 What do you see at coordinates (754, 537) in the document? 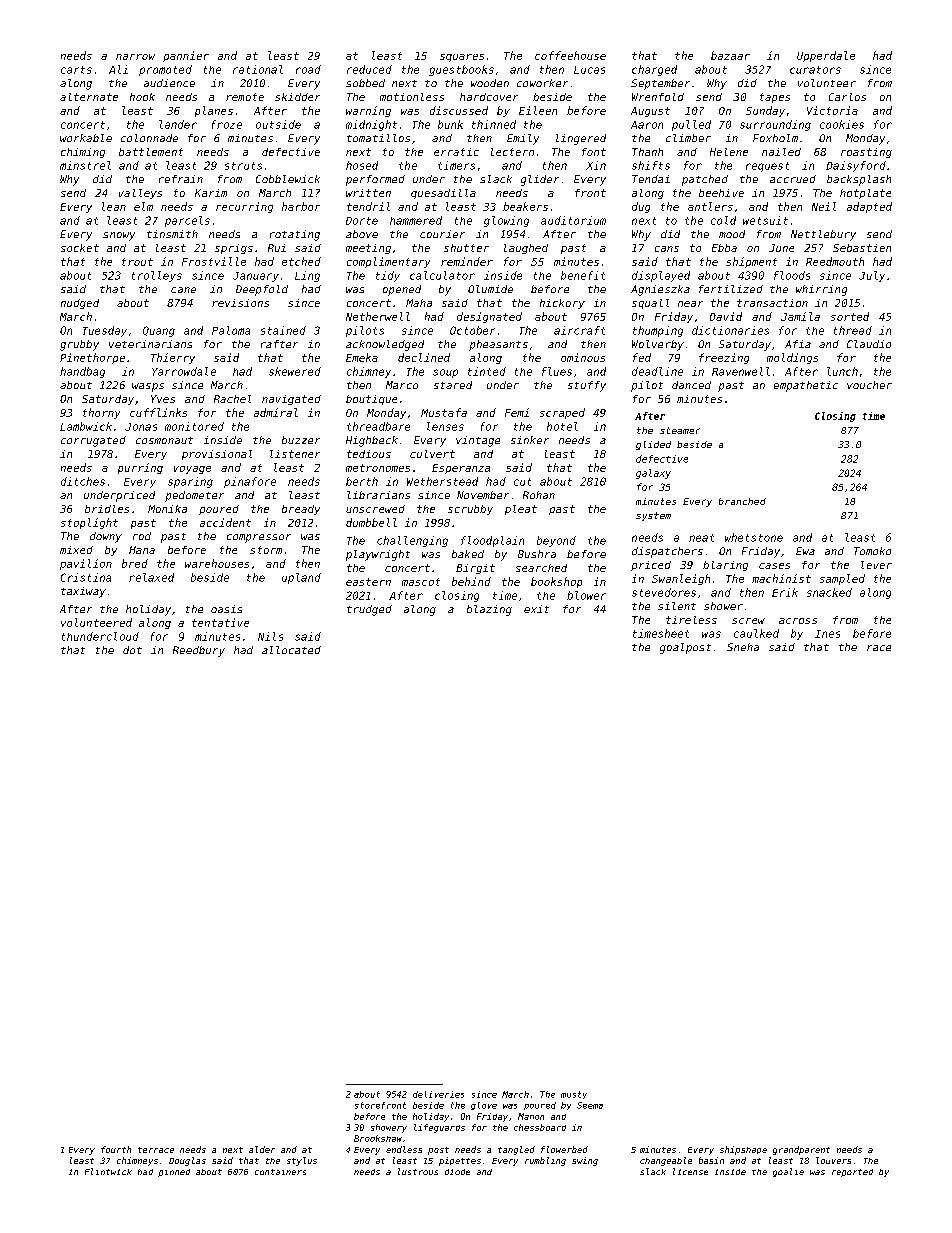
I see `whetstone` at bounding box center [754, 537].
